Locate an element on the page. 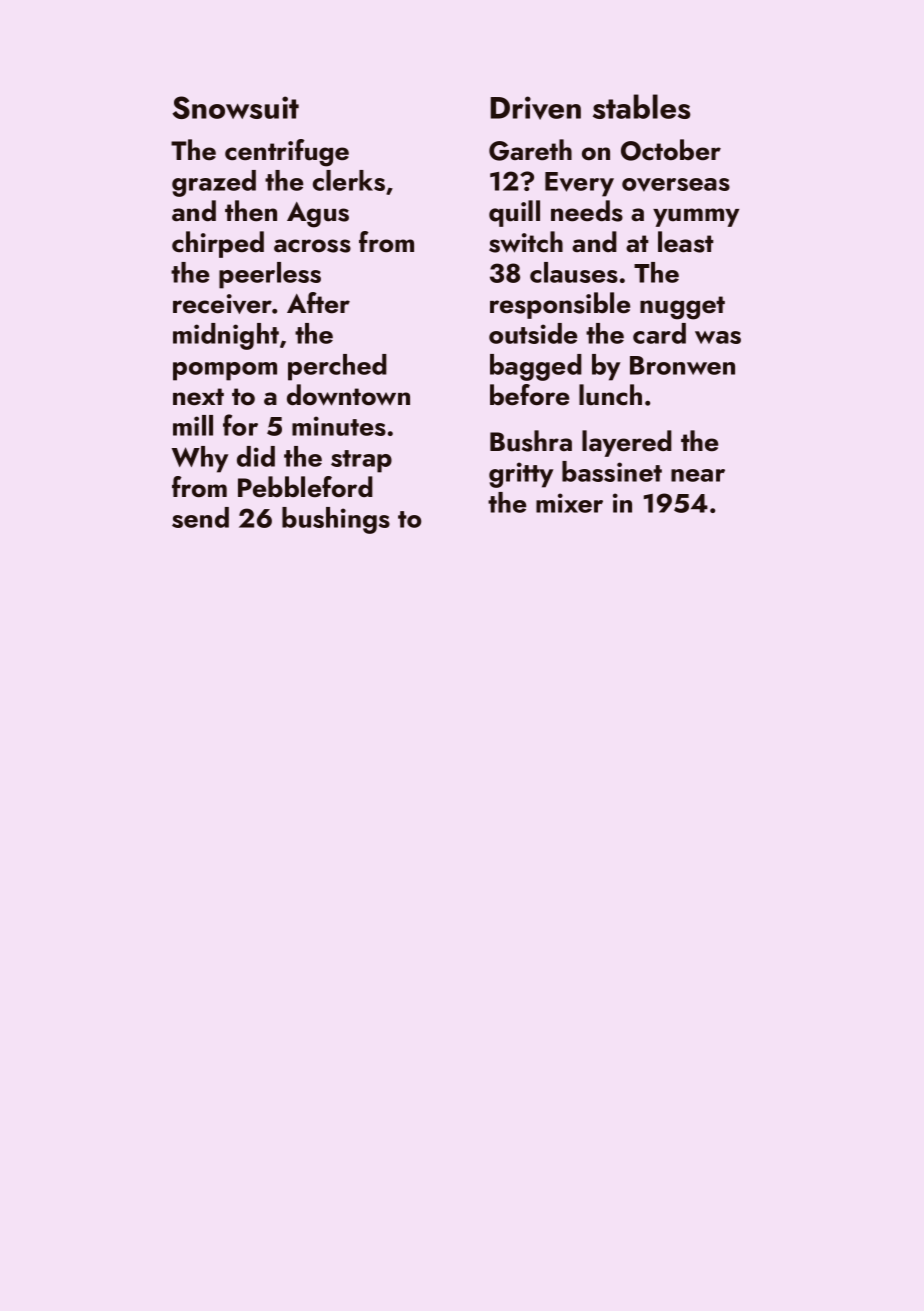 The height and width of the image is (1311, 924). stables is located at coordinates (641, 106).
